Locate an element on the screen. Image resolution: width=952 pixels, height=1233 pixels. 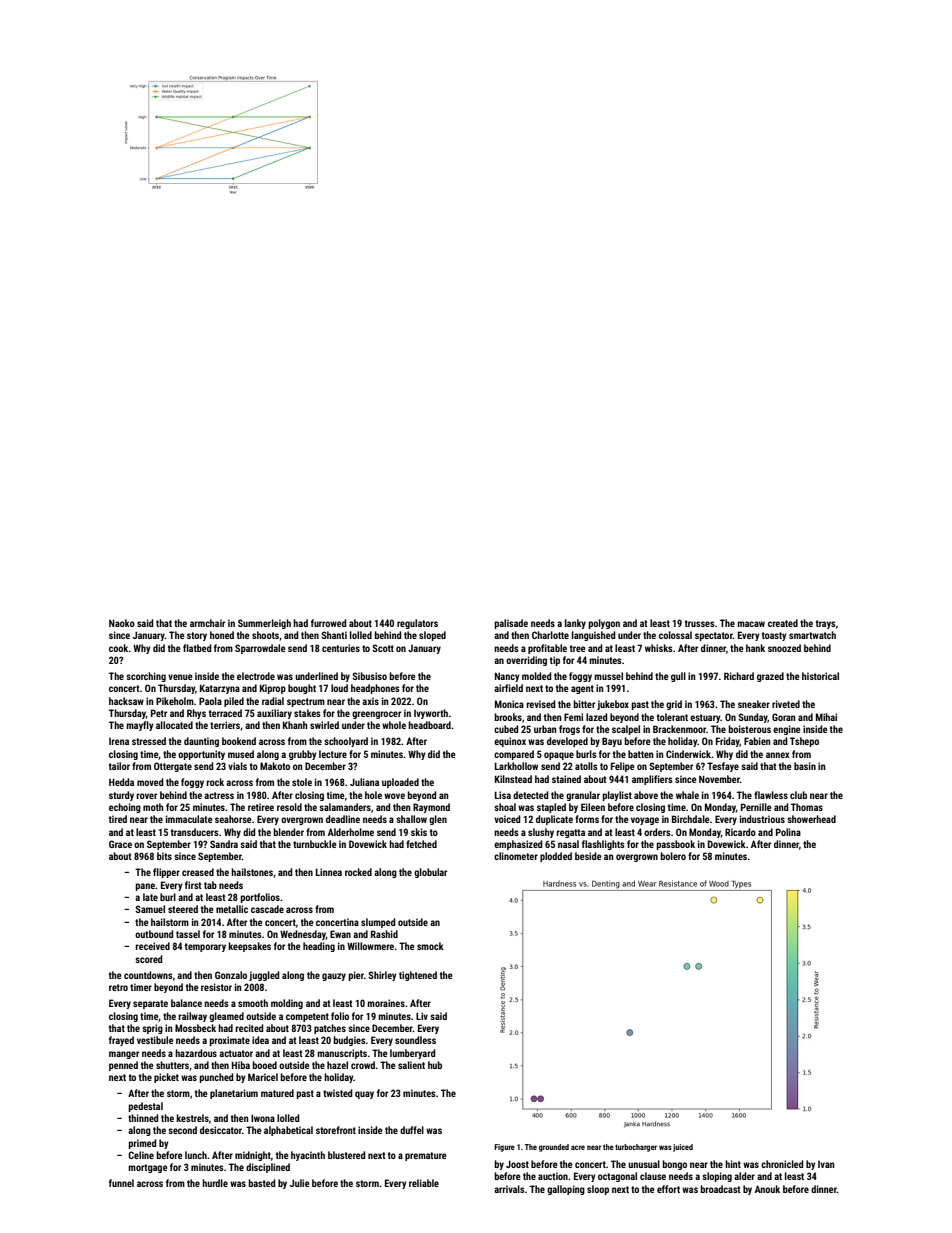
globular is located at coordinates (430, 873).
